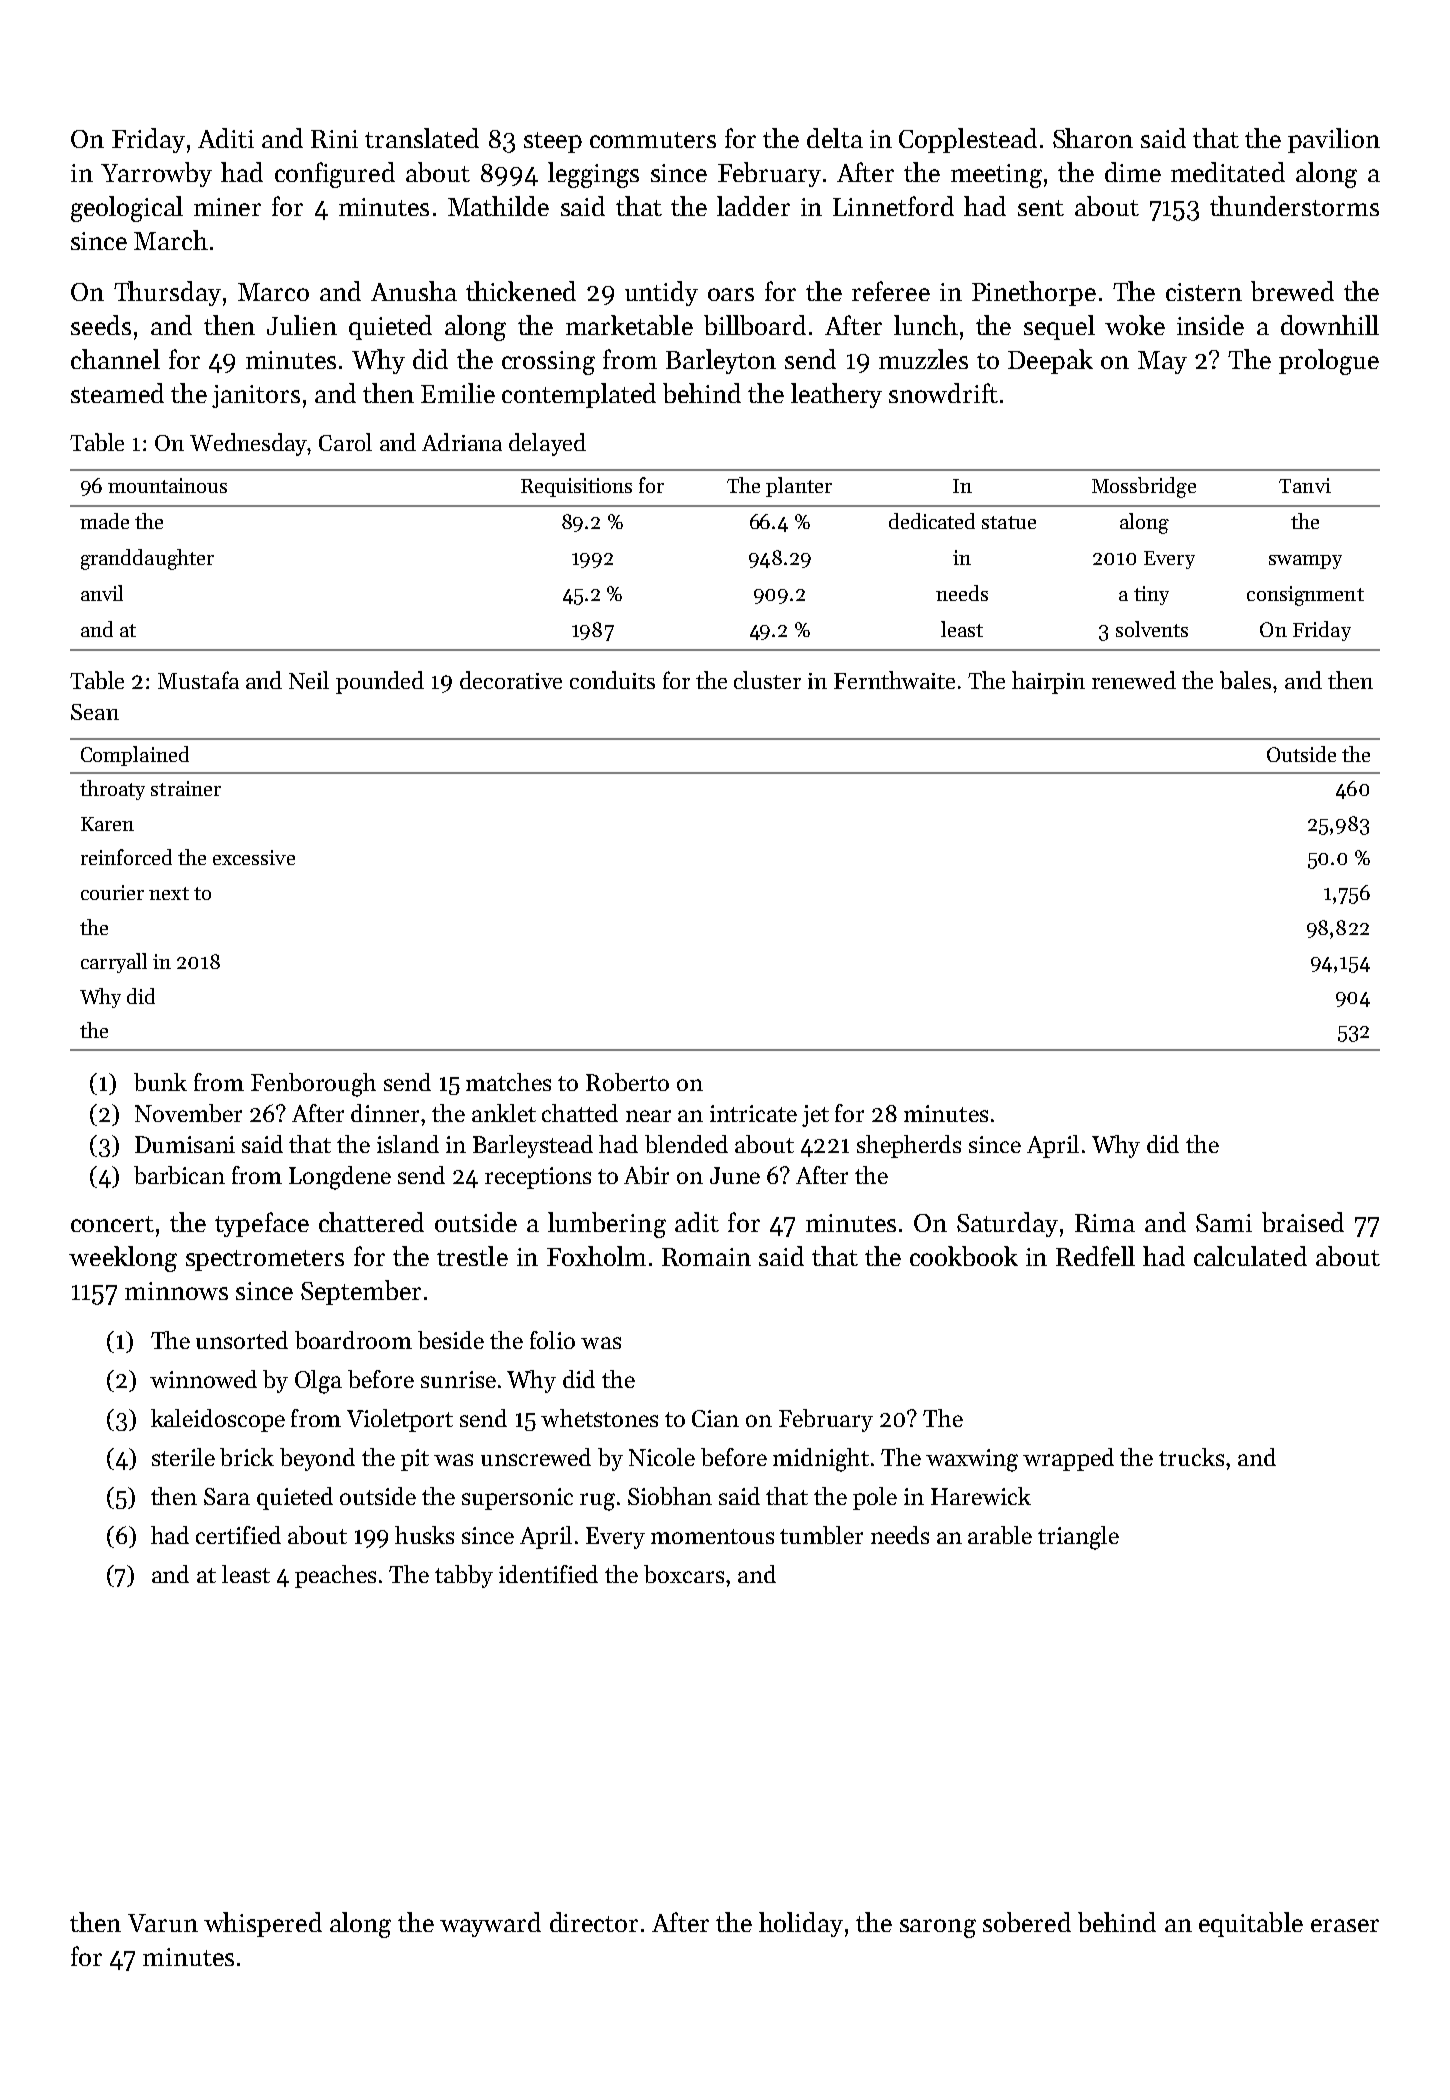 This screenshot has height=2100, width=1450. Describe the element at coordinates (1093, 138) in the screenshot. I see `Sharon` at that location.
